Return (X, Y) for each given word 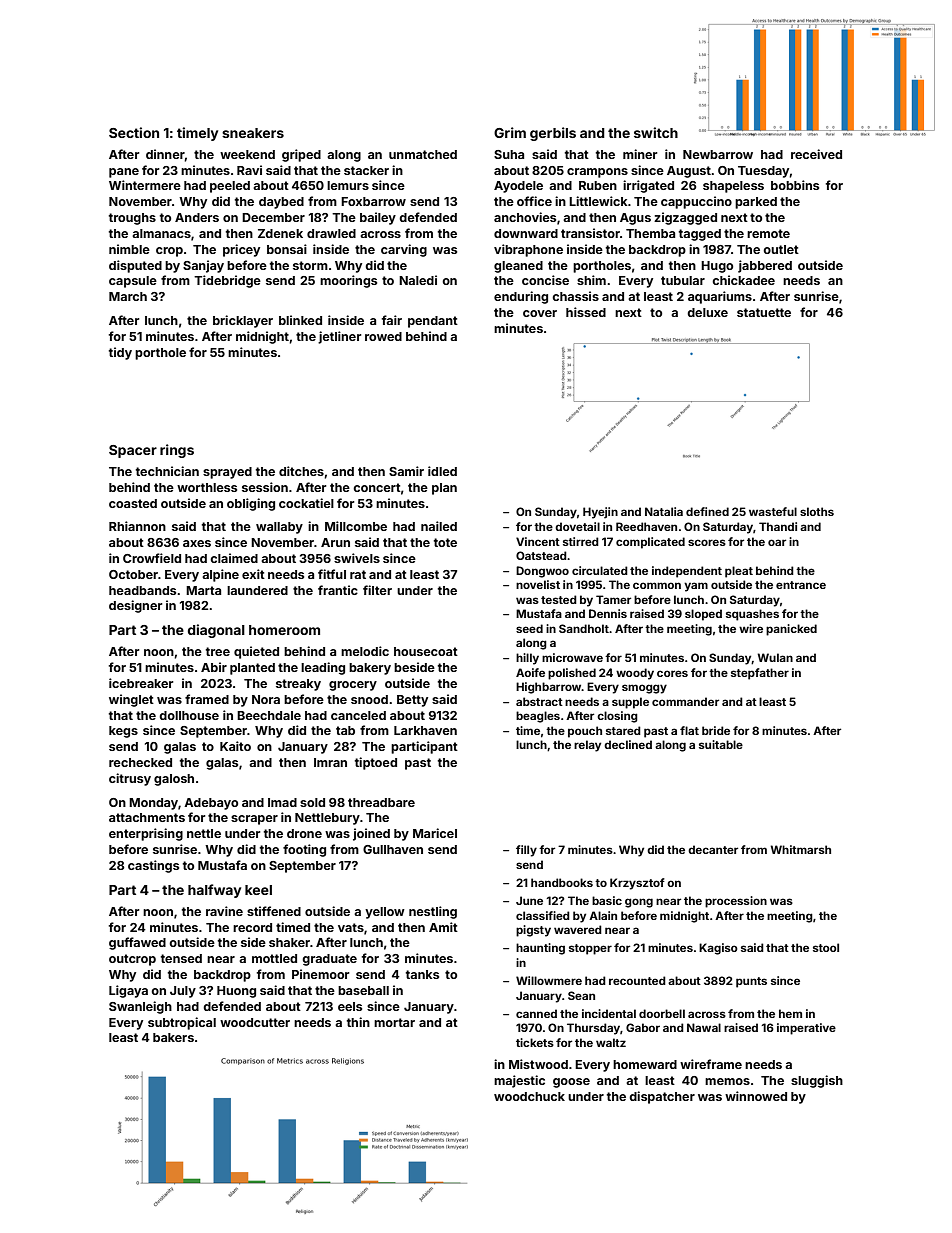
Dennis (608, 613)
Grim (510, 132)
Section (134, 132)
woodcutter (255, 1022)
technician (167, 471)
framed (207, 699)
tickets (535, 1042)
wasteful (773, 511)
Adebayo (211, 804)
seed (529, 628)
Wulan (775, 657)
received (816, 154)
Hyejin (600, 513)
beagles (538, 717)
